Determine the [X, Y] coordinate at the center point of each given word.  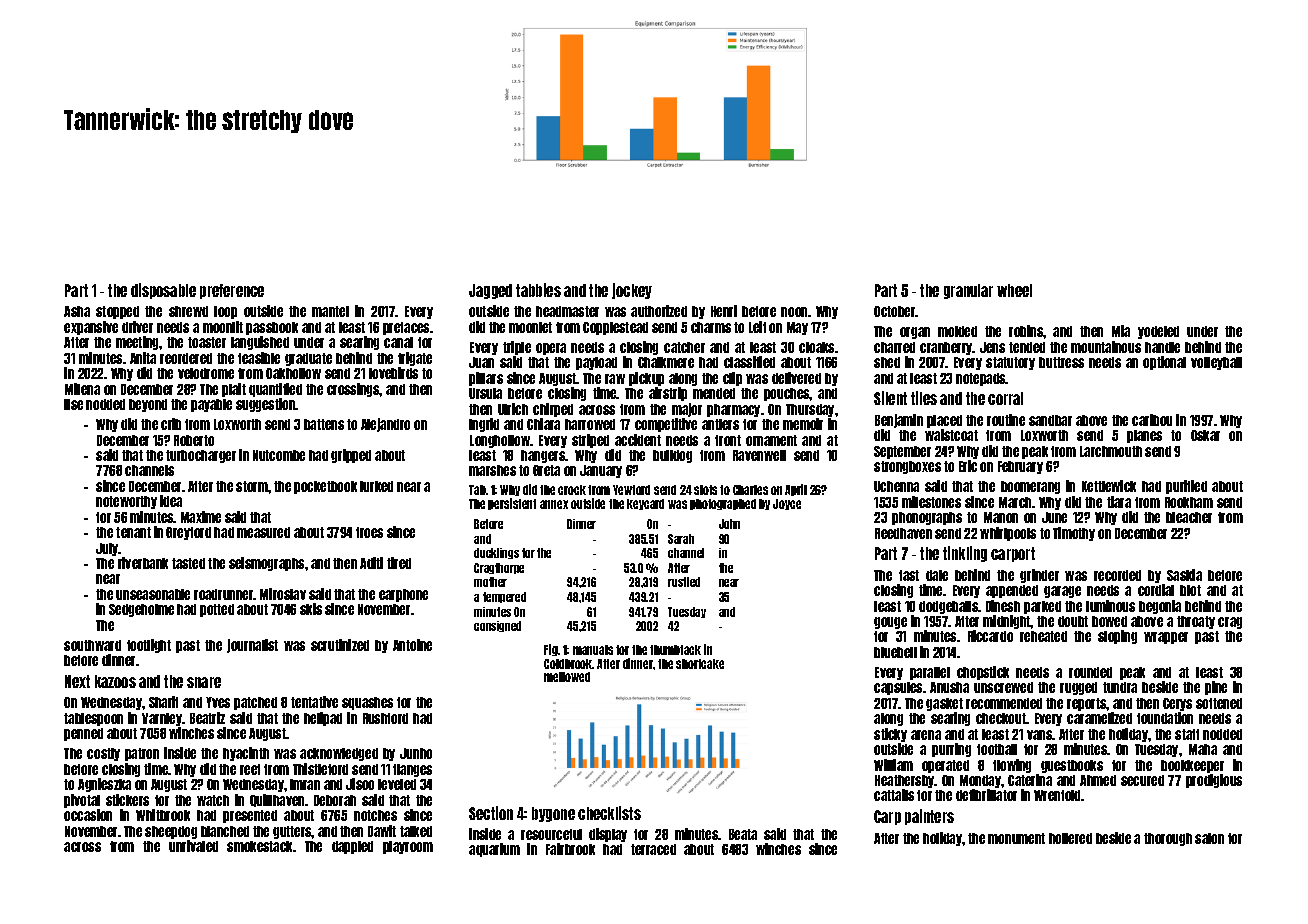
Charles [750, 490]
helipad [323, 719]
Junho [416, 753]
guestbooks [1072, 766]
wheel [1014, 290]
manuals [593, 650]
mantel [330, 311]
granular [968, 291]
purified [1186, 487]
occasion [88, 815]
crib [171, 424]
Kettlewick [1109, 486]
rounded [1090, 672]
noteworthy [126, 502]
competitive [666, 425]
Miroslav [283, 594]
